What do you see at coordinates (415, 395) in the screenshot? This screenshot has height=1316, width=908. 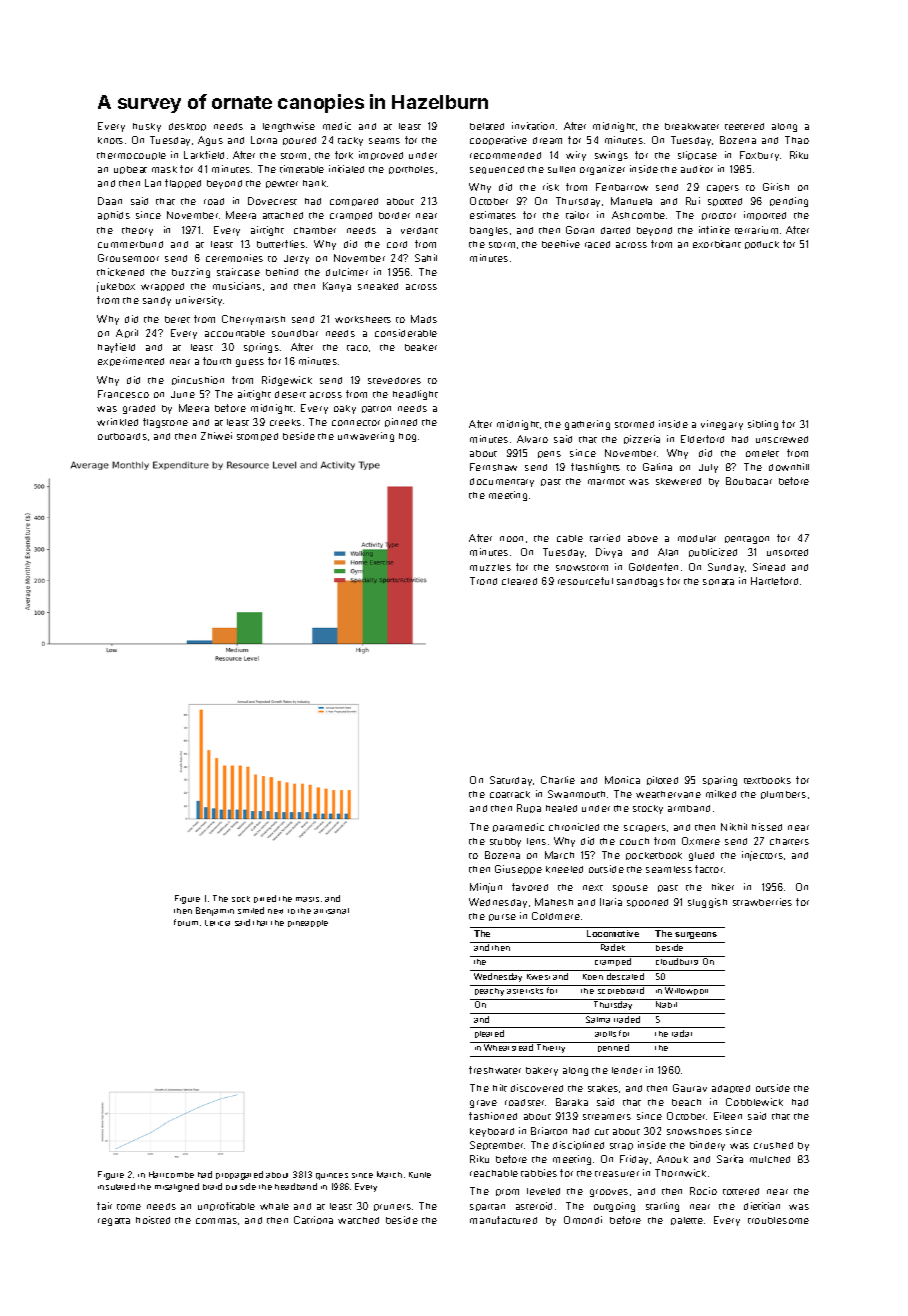 I see `headlight` at bounding box center [415, 395].
